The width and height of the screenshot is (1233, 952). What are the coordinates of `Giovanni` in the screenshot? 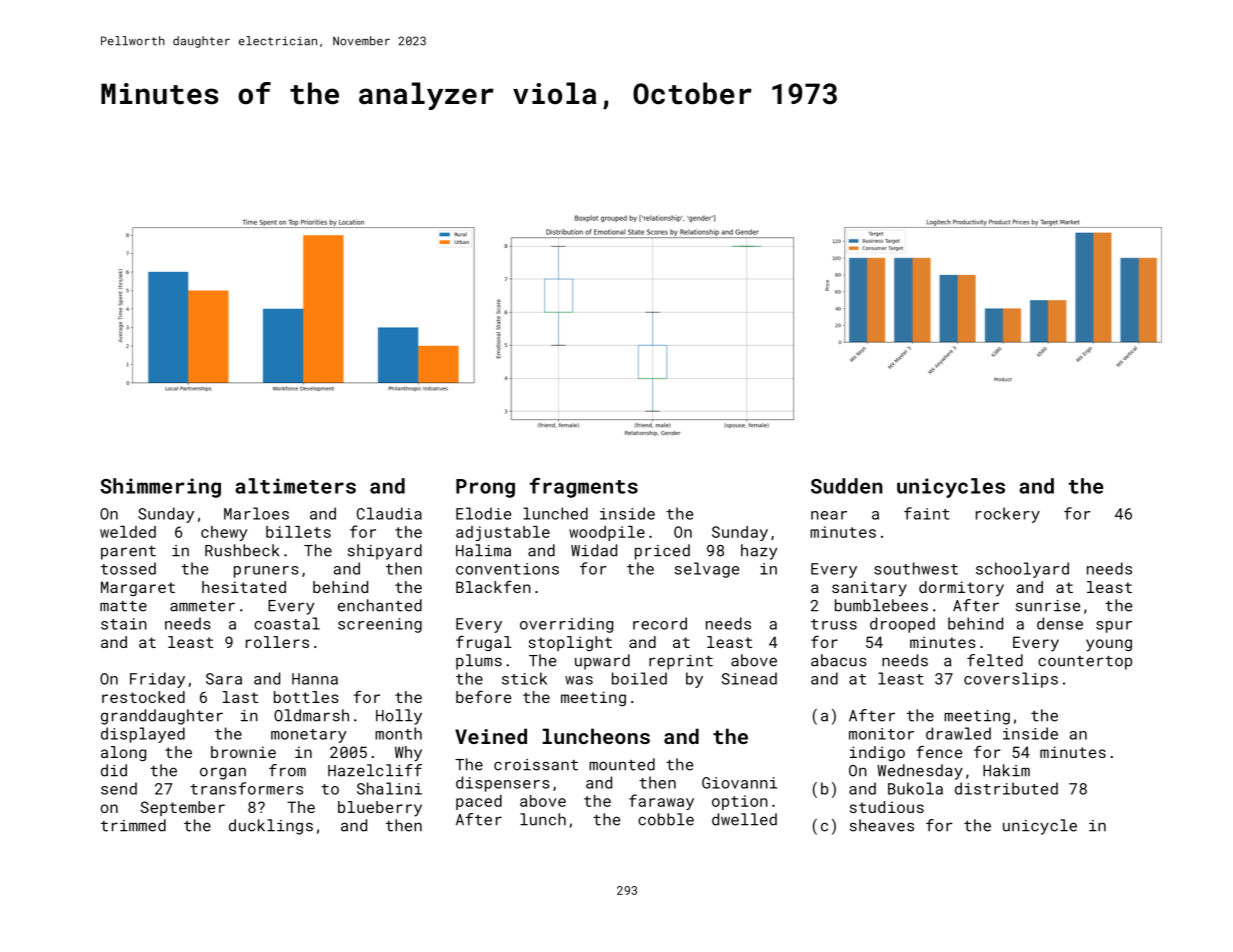 It's located at (739, 783).
